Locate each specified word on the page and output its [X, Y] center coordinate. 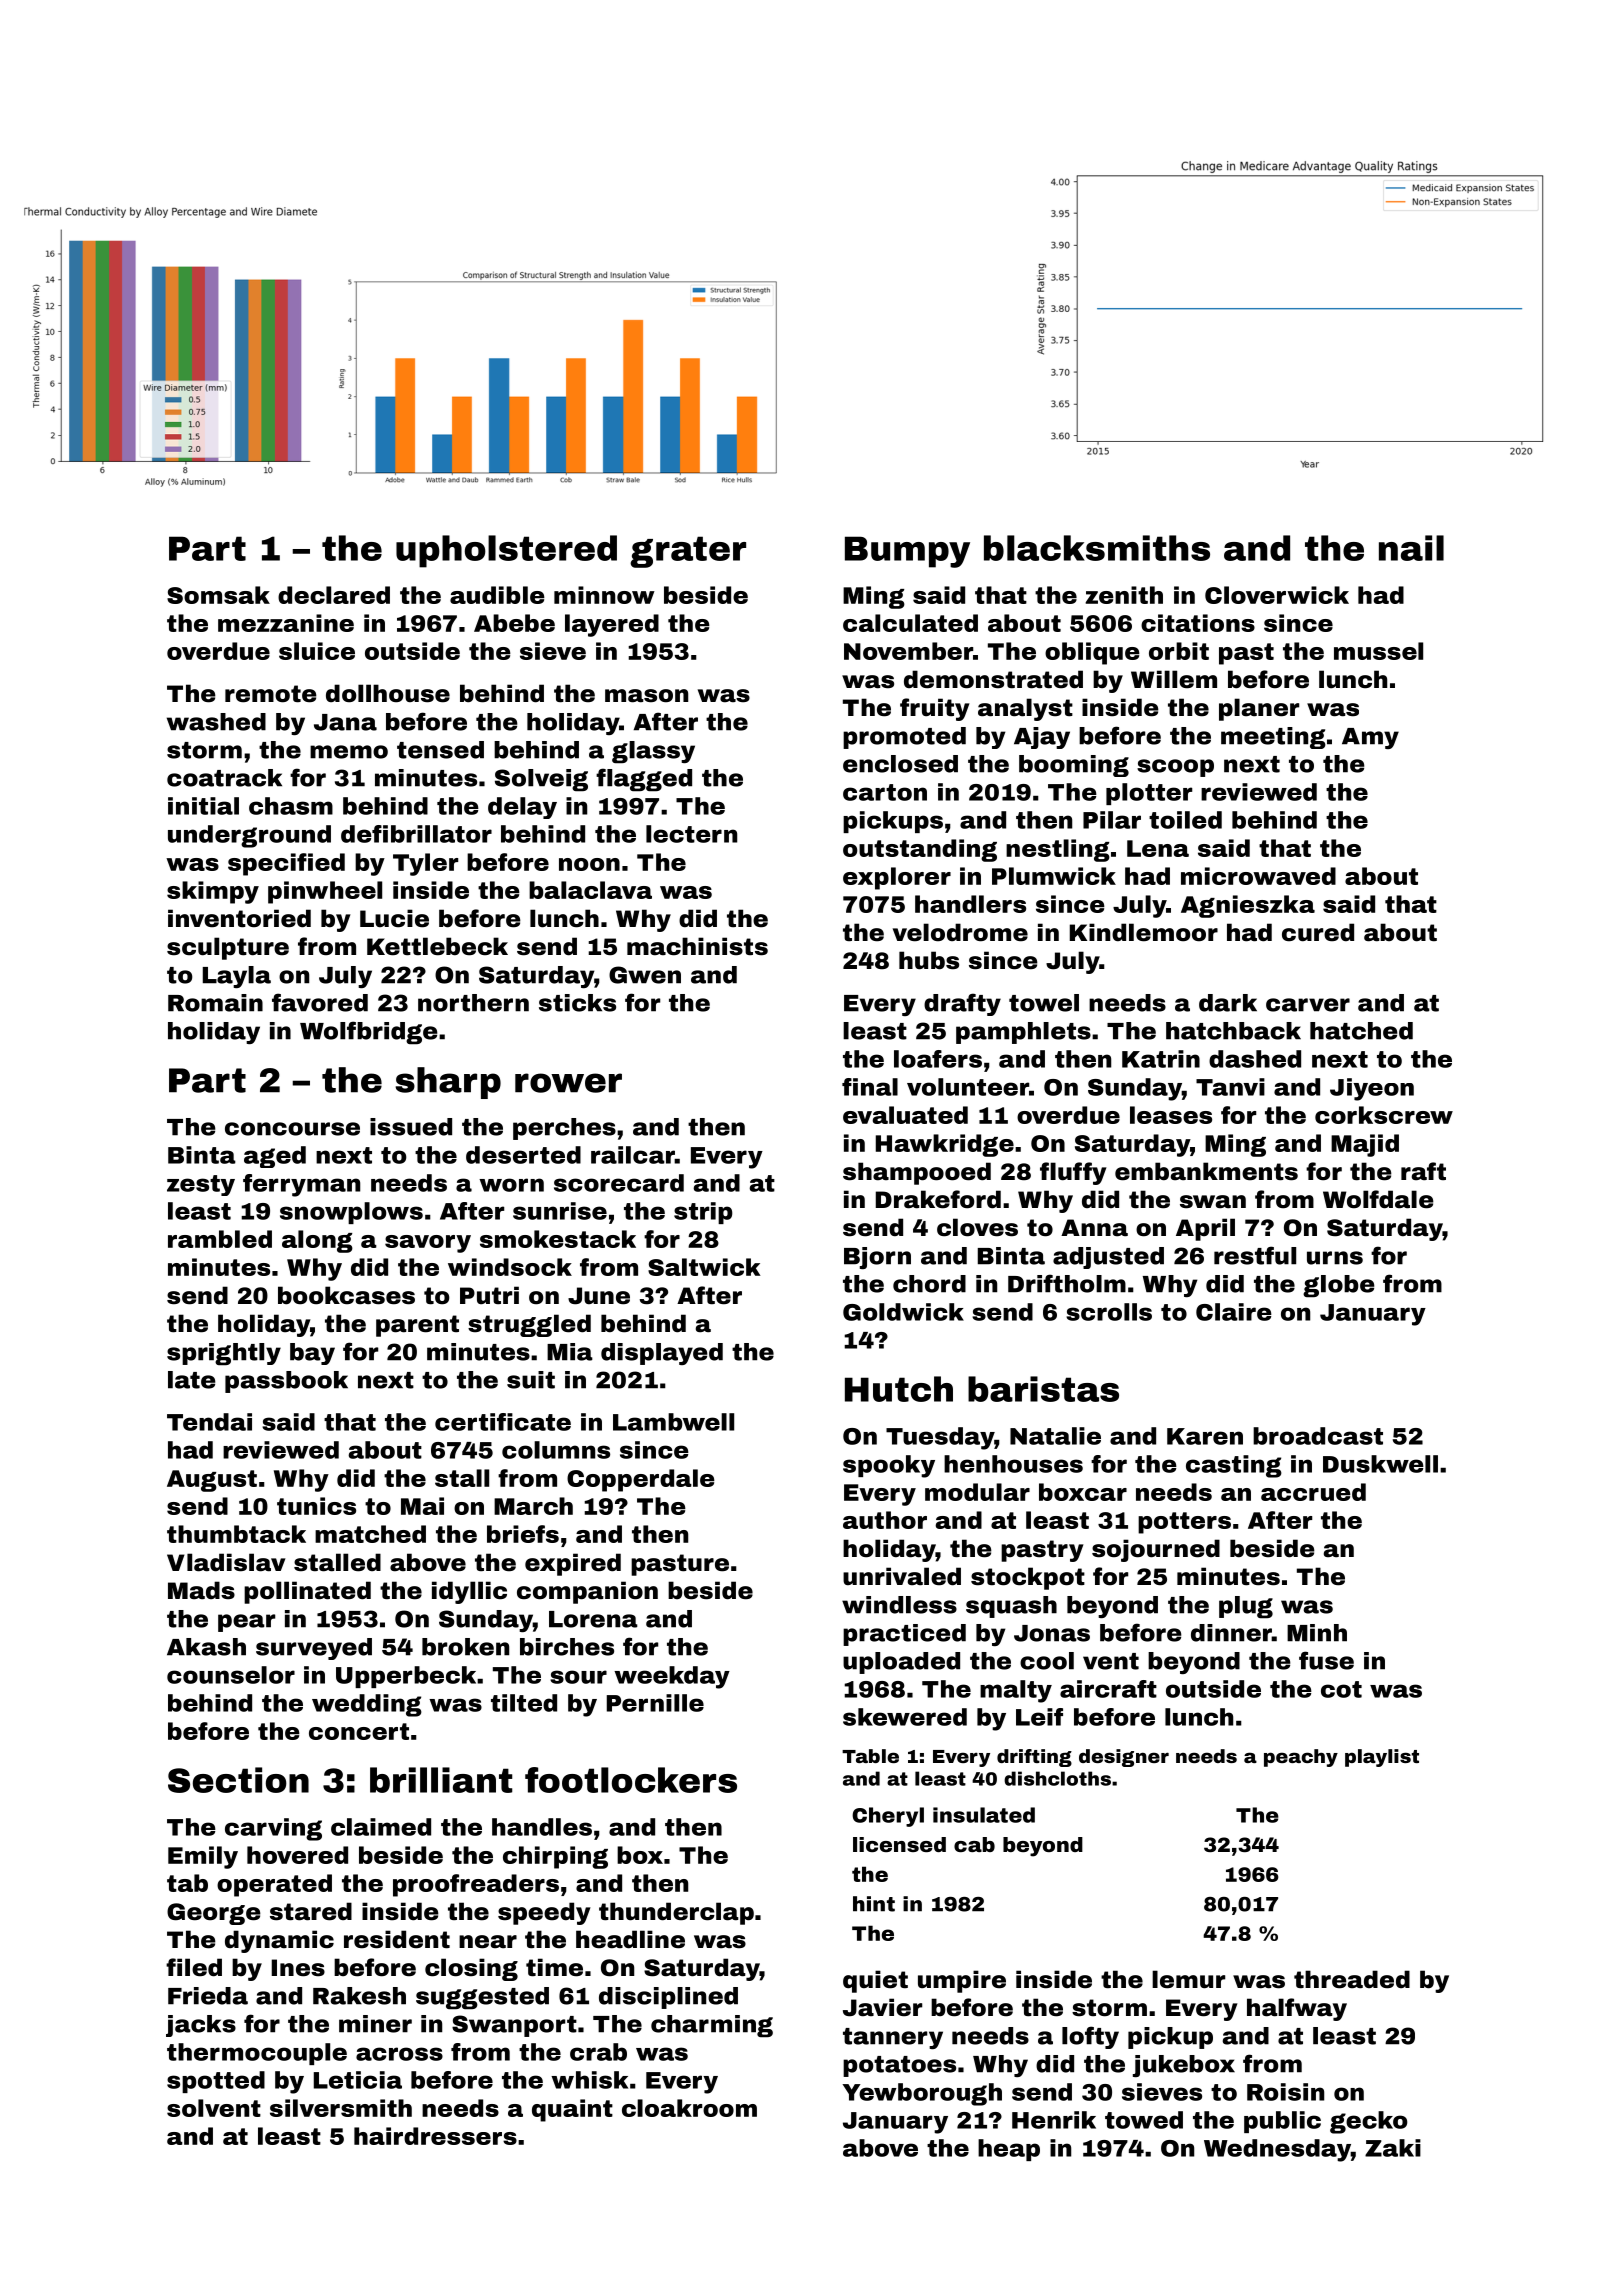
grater [688, 552]
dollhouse [388, 693]
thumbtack [236, 1534]
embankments [1206, 1171]
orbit [1179, 651]
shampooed [917, 1173]
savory [428, 1244]
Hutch [899, 1389]
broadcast [1318, 1436]
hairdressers [435, 2136]
